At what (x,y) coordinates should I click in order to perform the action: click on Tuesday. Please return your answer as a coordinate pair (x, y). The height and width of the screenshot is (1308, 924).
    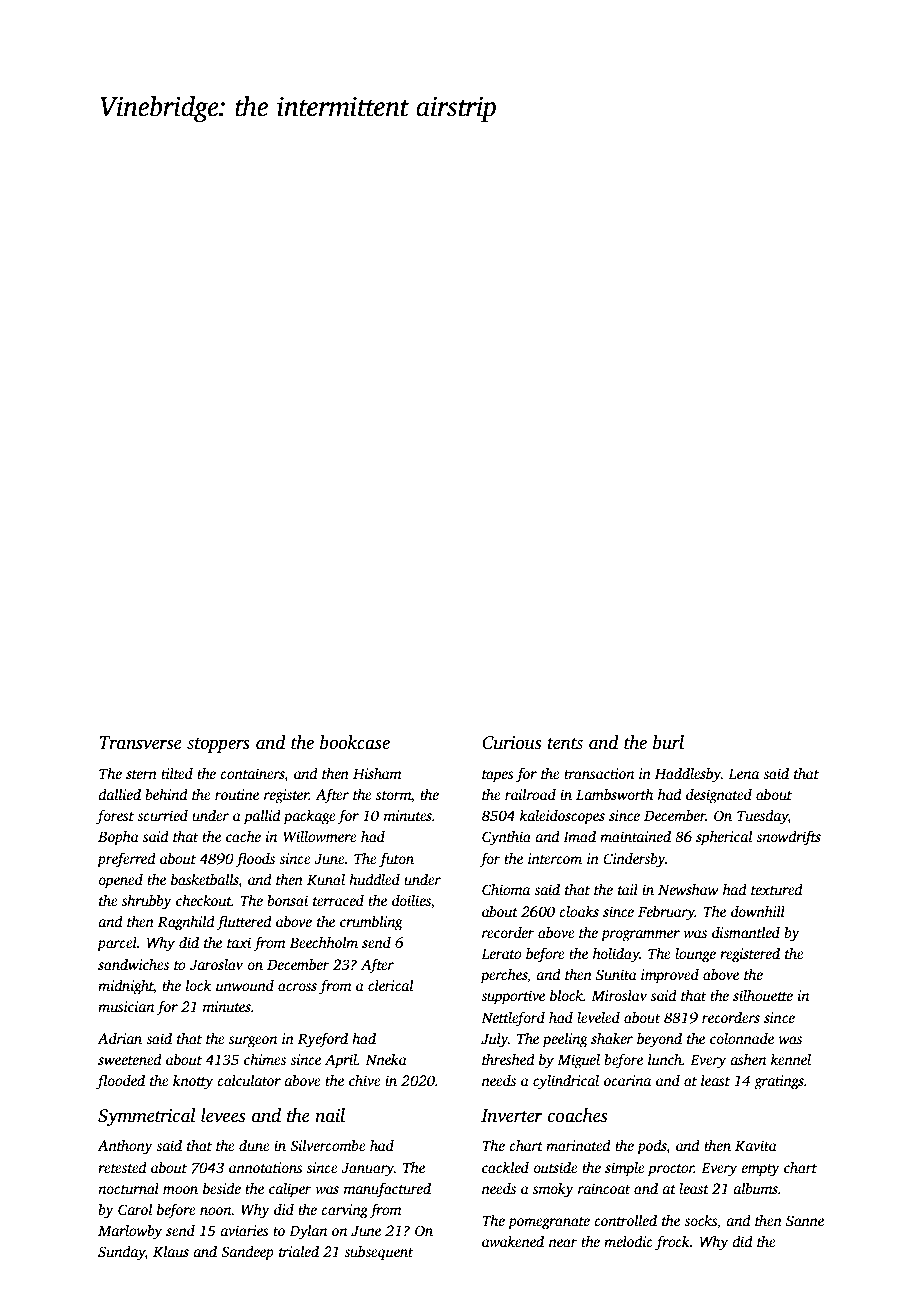
    Looking at the image, I should click on (762, 817).
